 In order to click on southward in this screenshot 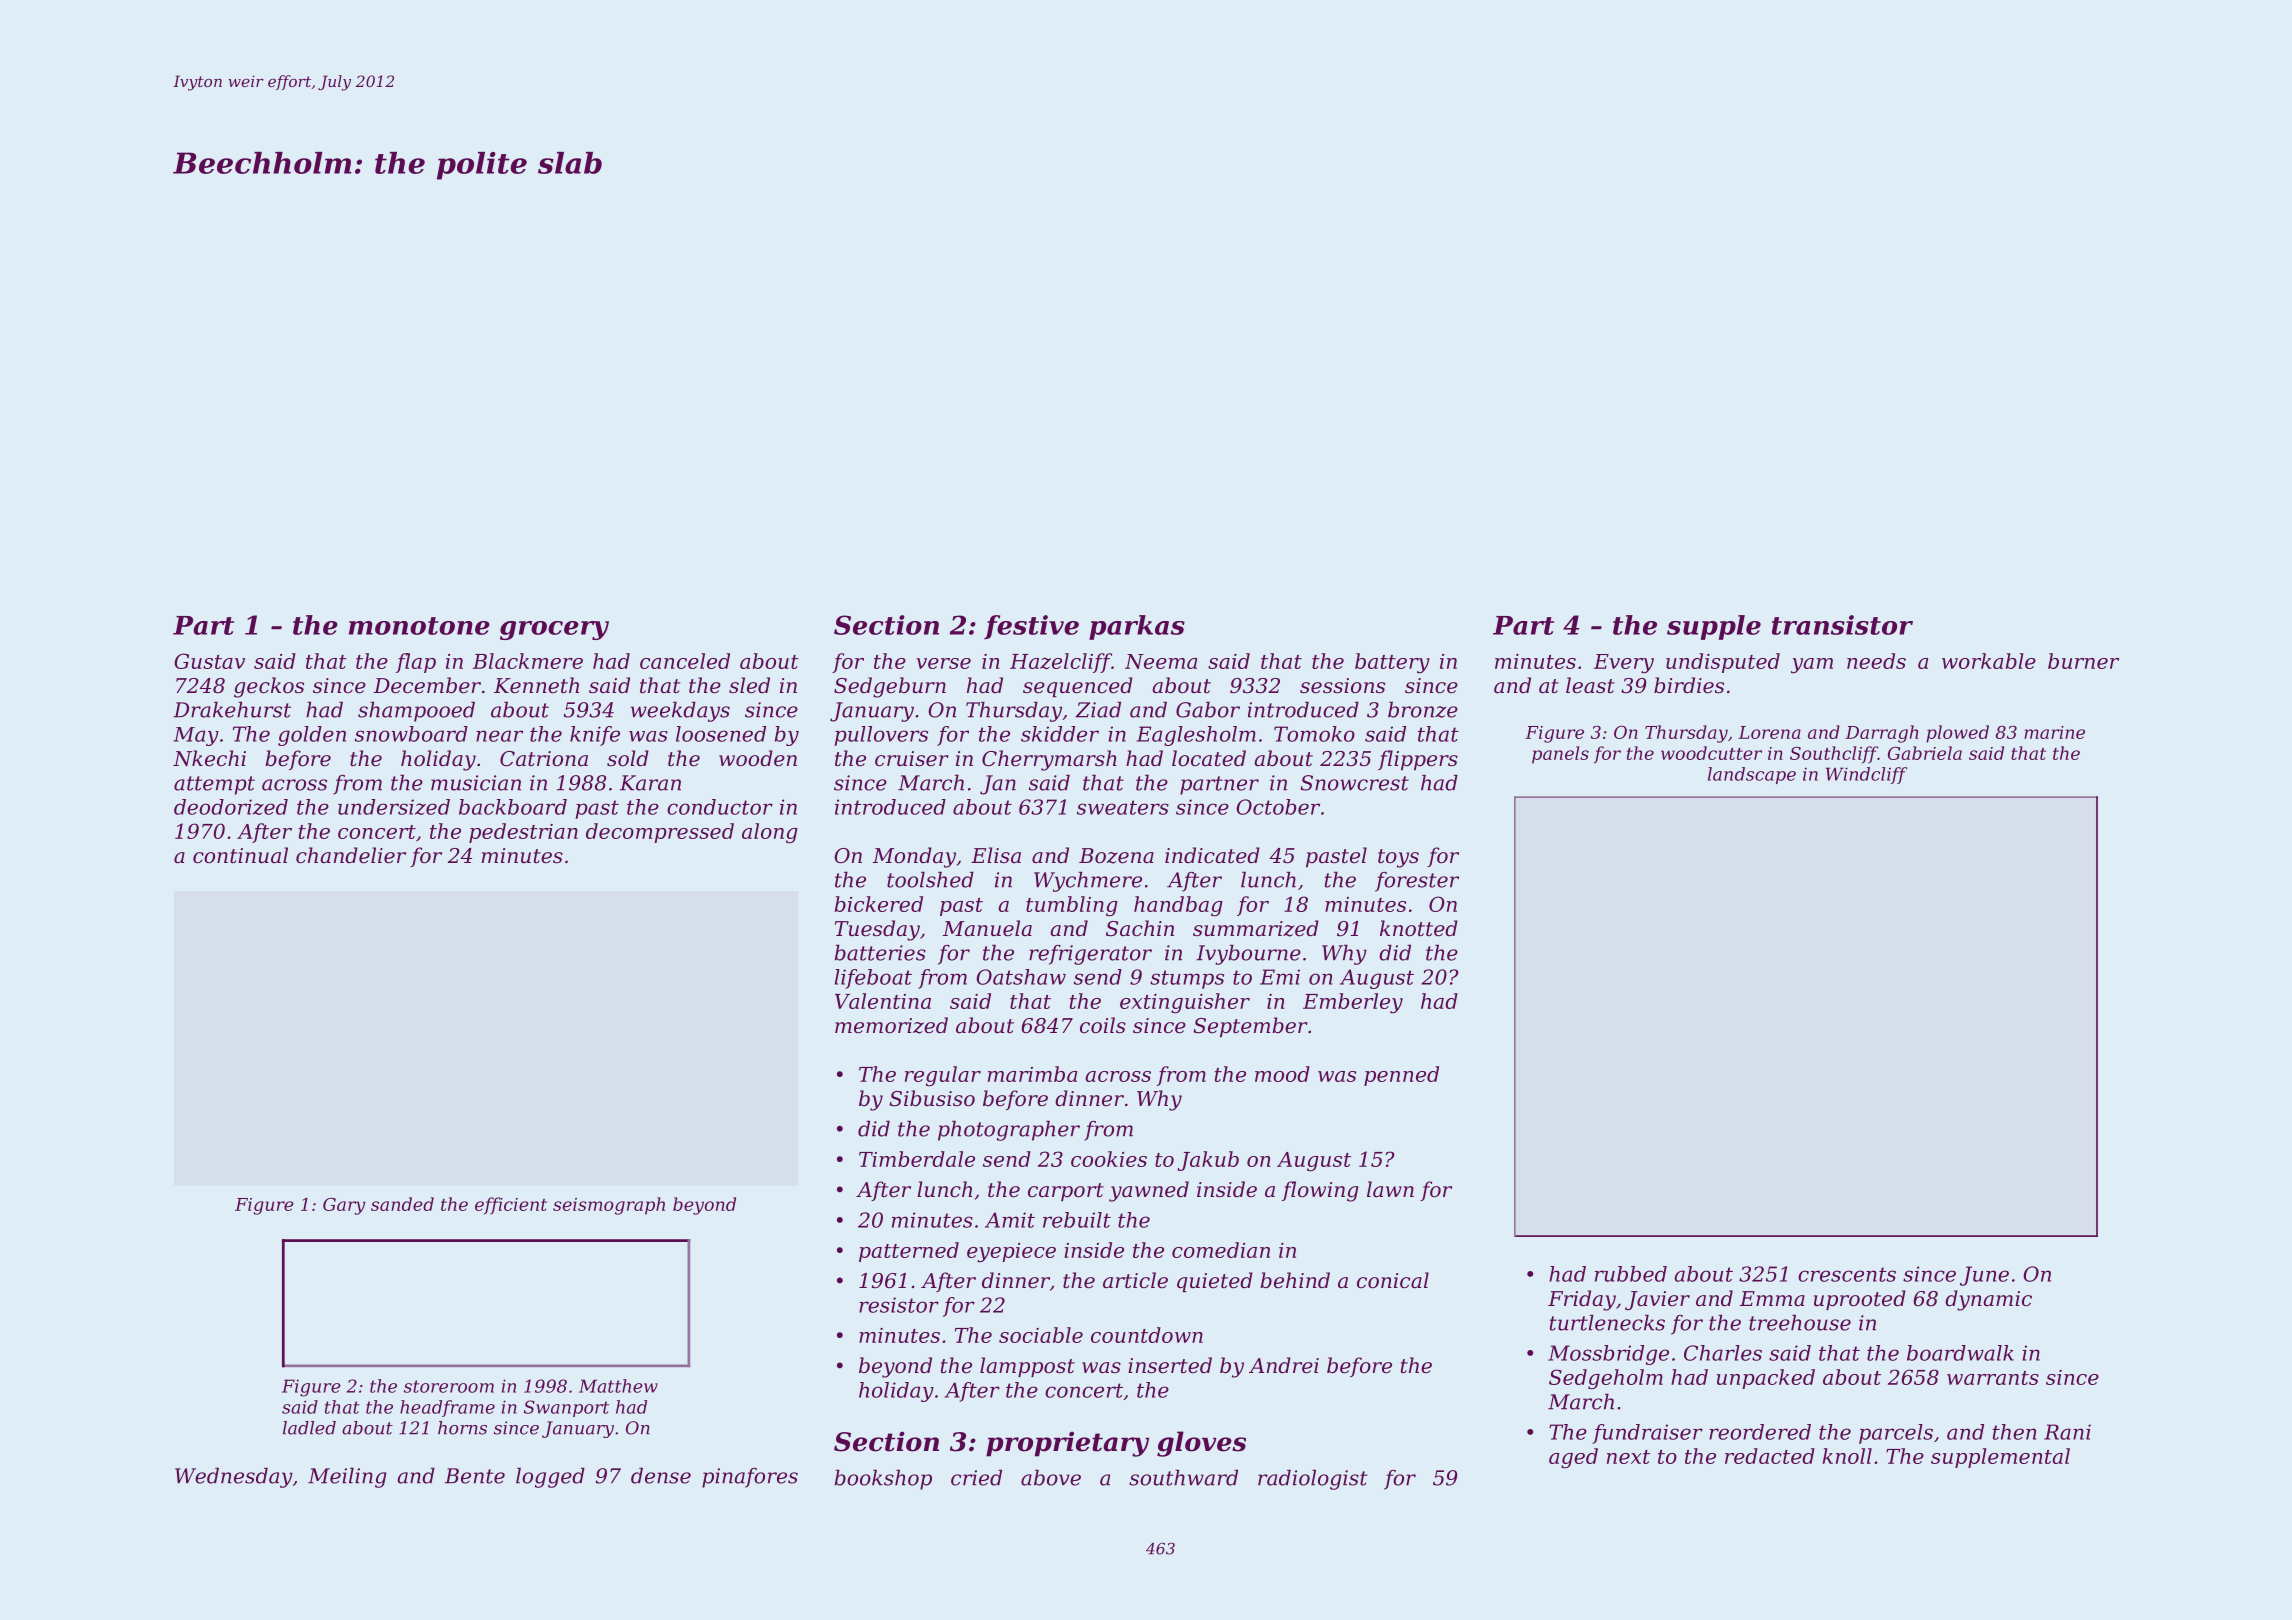, I will do `click(1183, 1477)`.
